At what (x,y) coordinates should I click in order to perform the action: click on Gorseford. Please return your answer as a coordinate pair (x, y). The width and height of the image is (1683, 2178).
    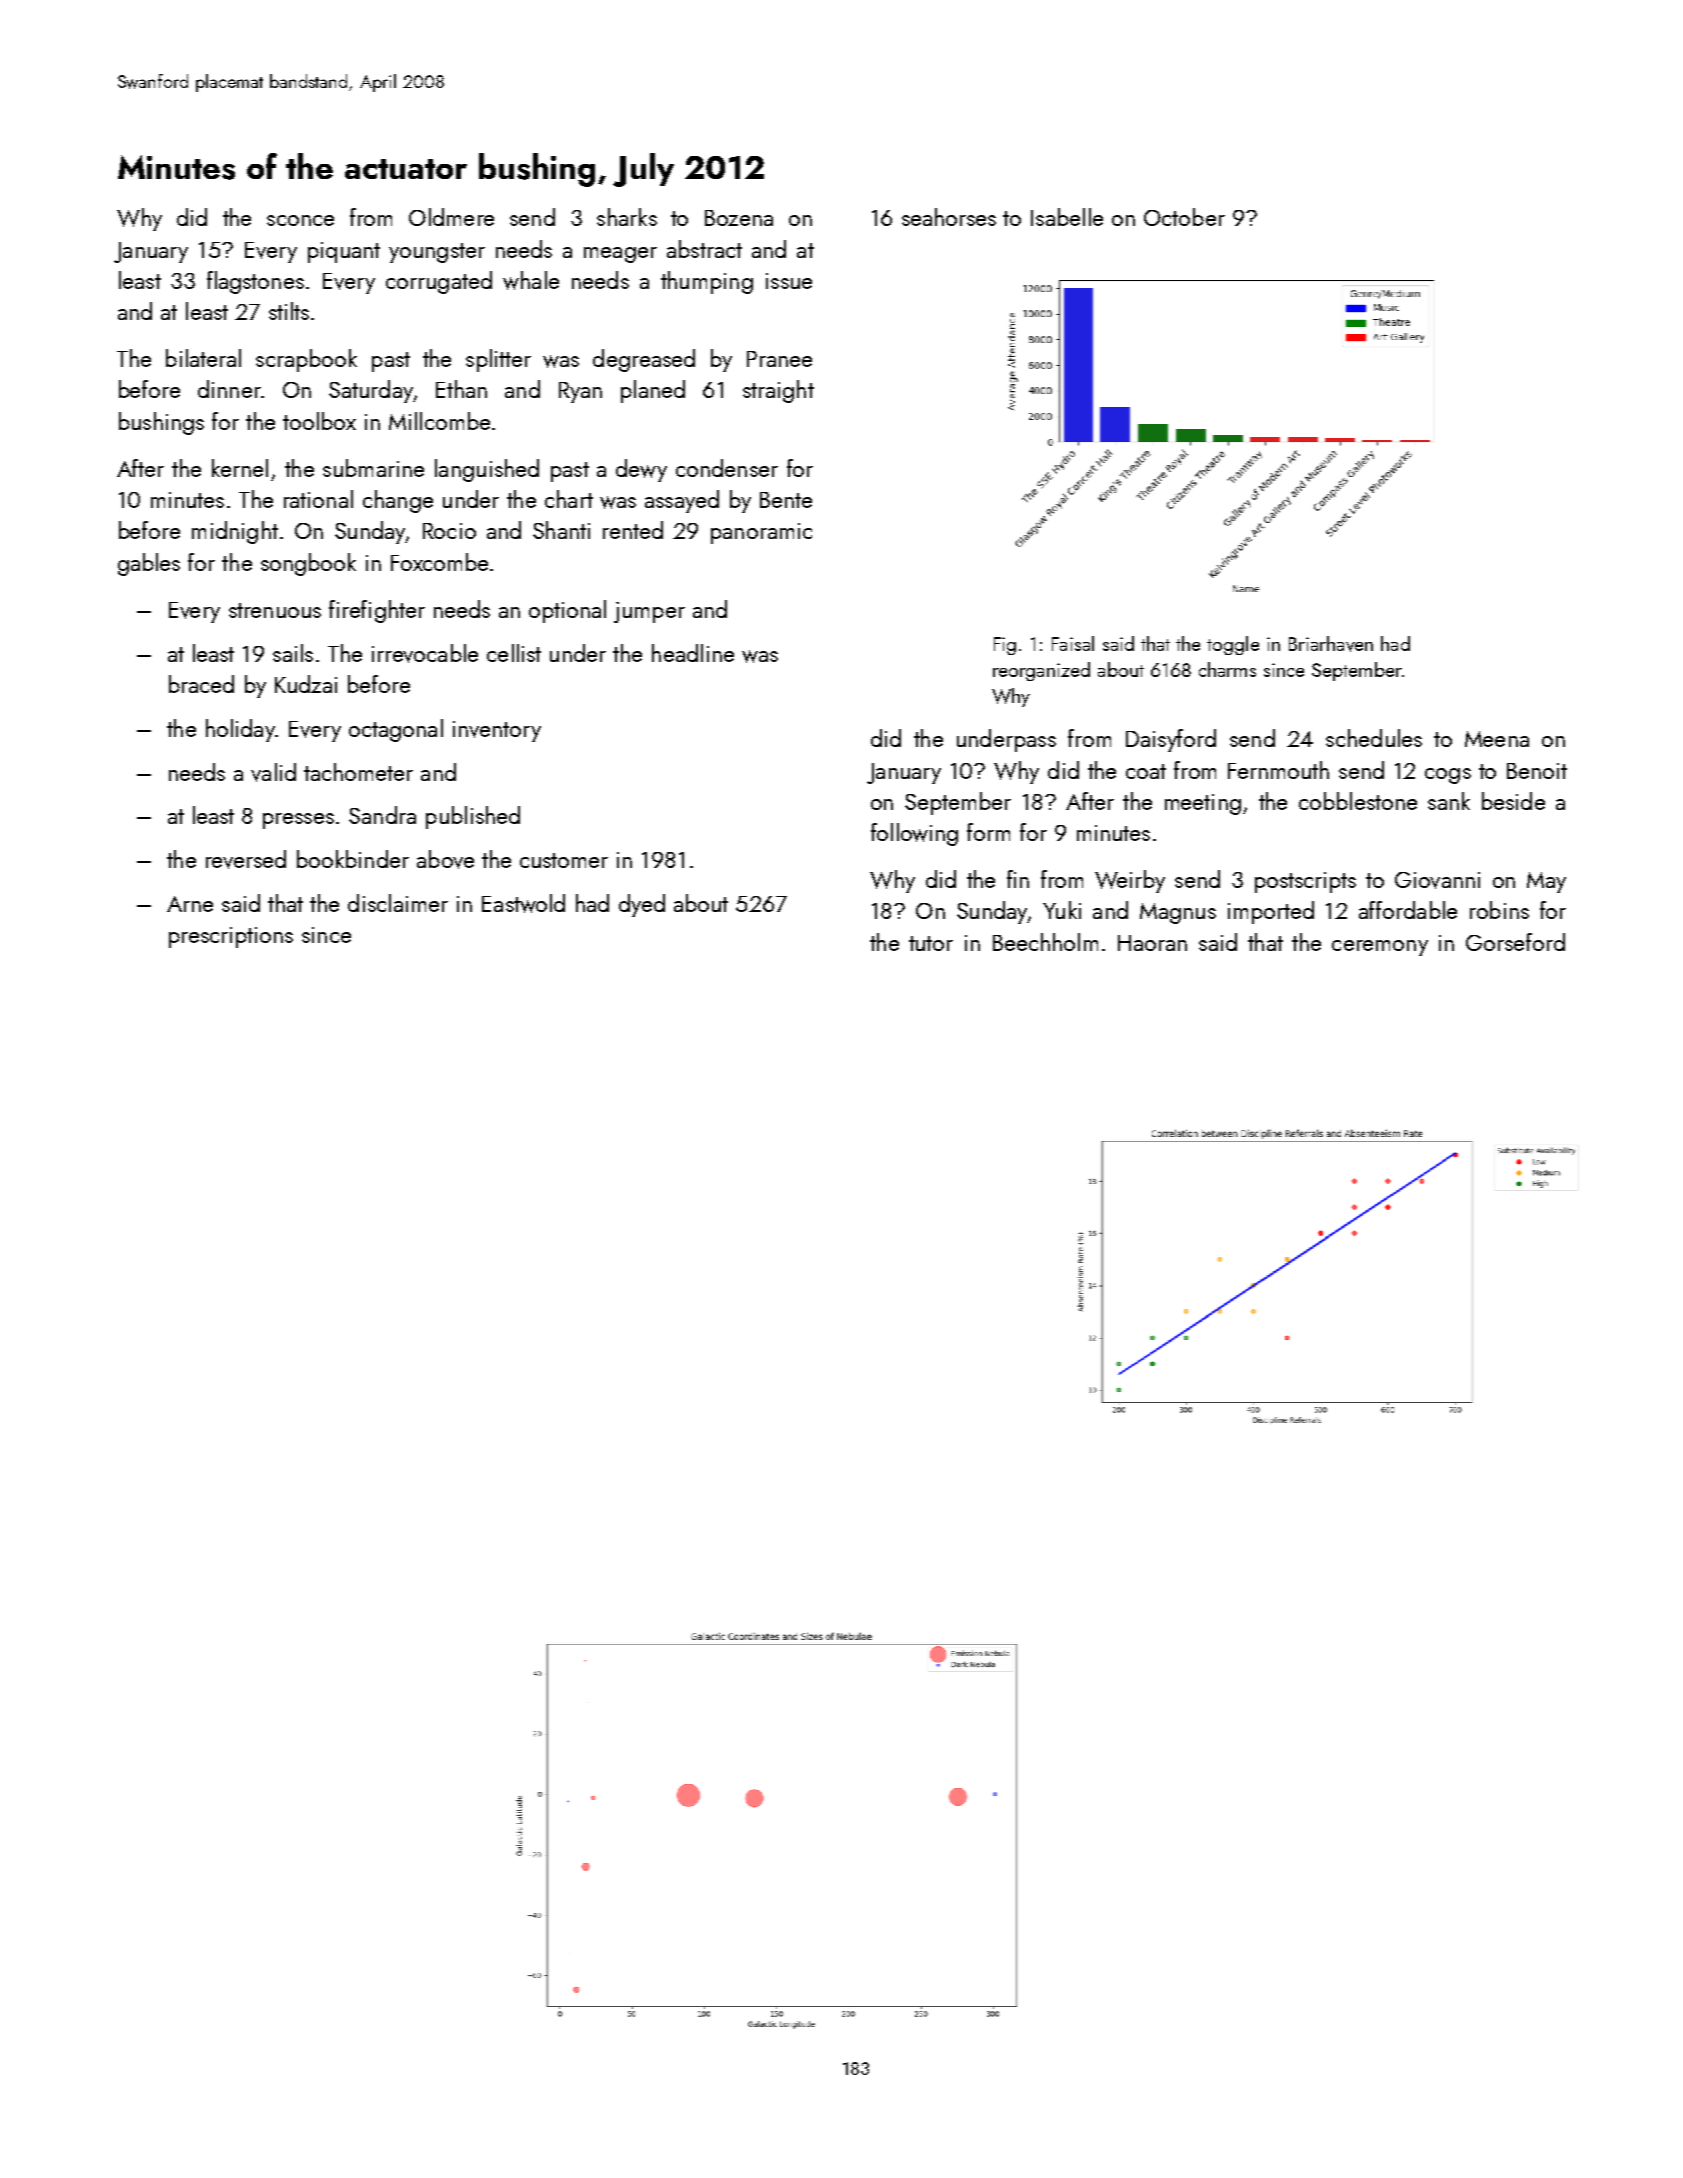
    Looking at the image, I should click on (1515, 942).
